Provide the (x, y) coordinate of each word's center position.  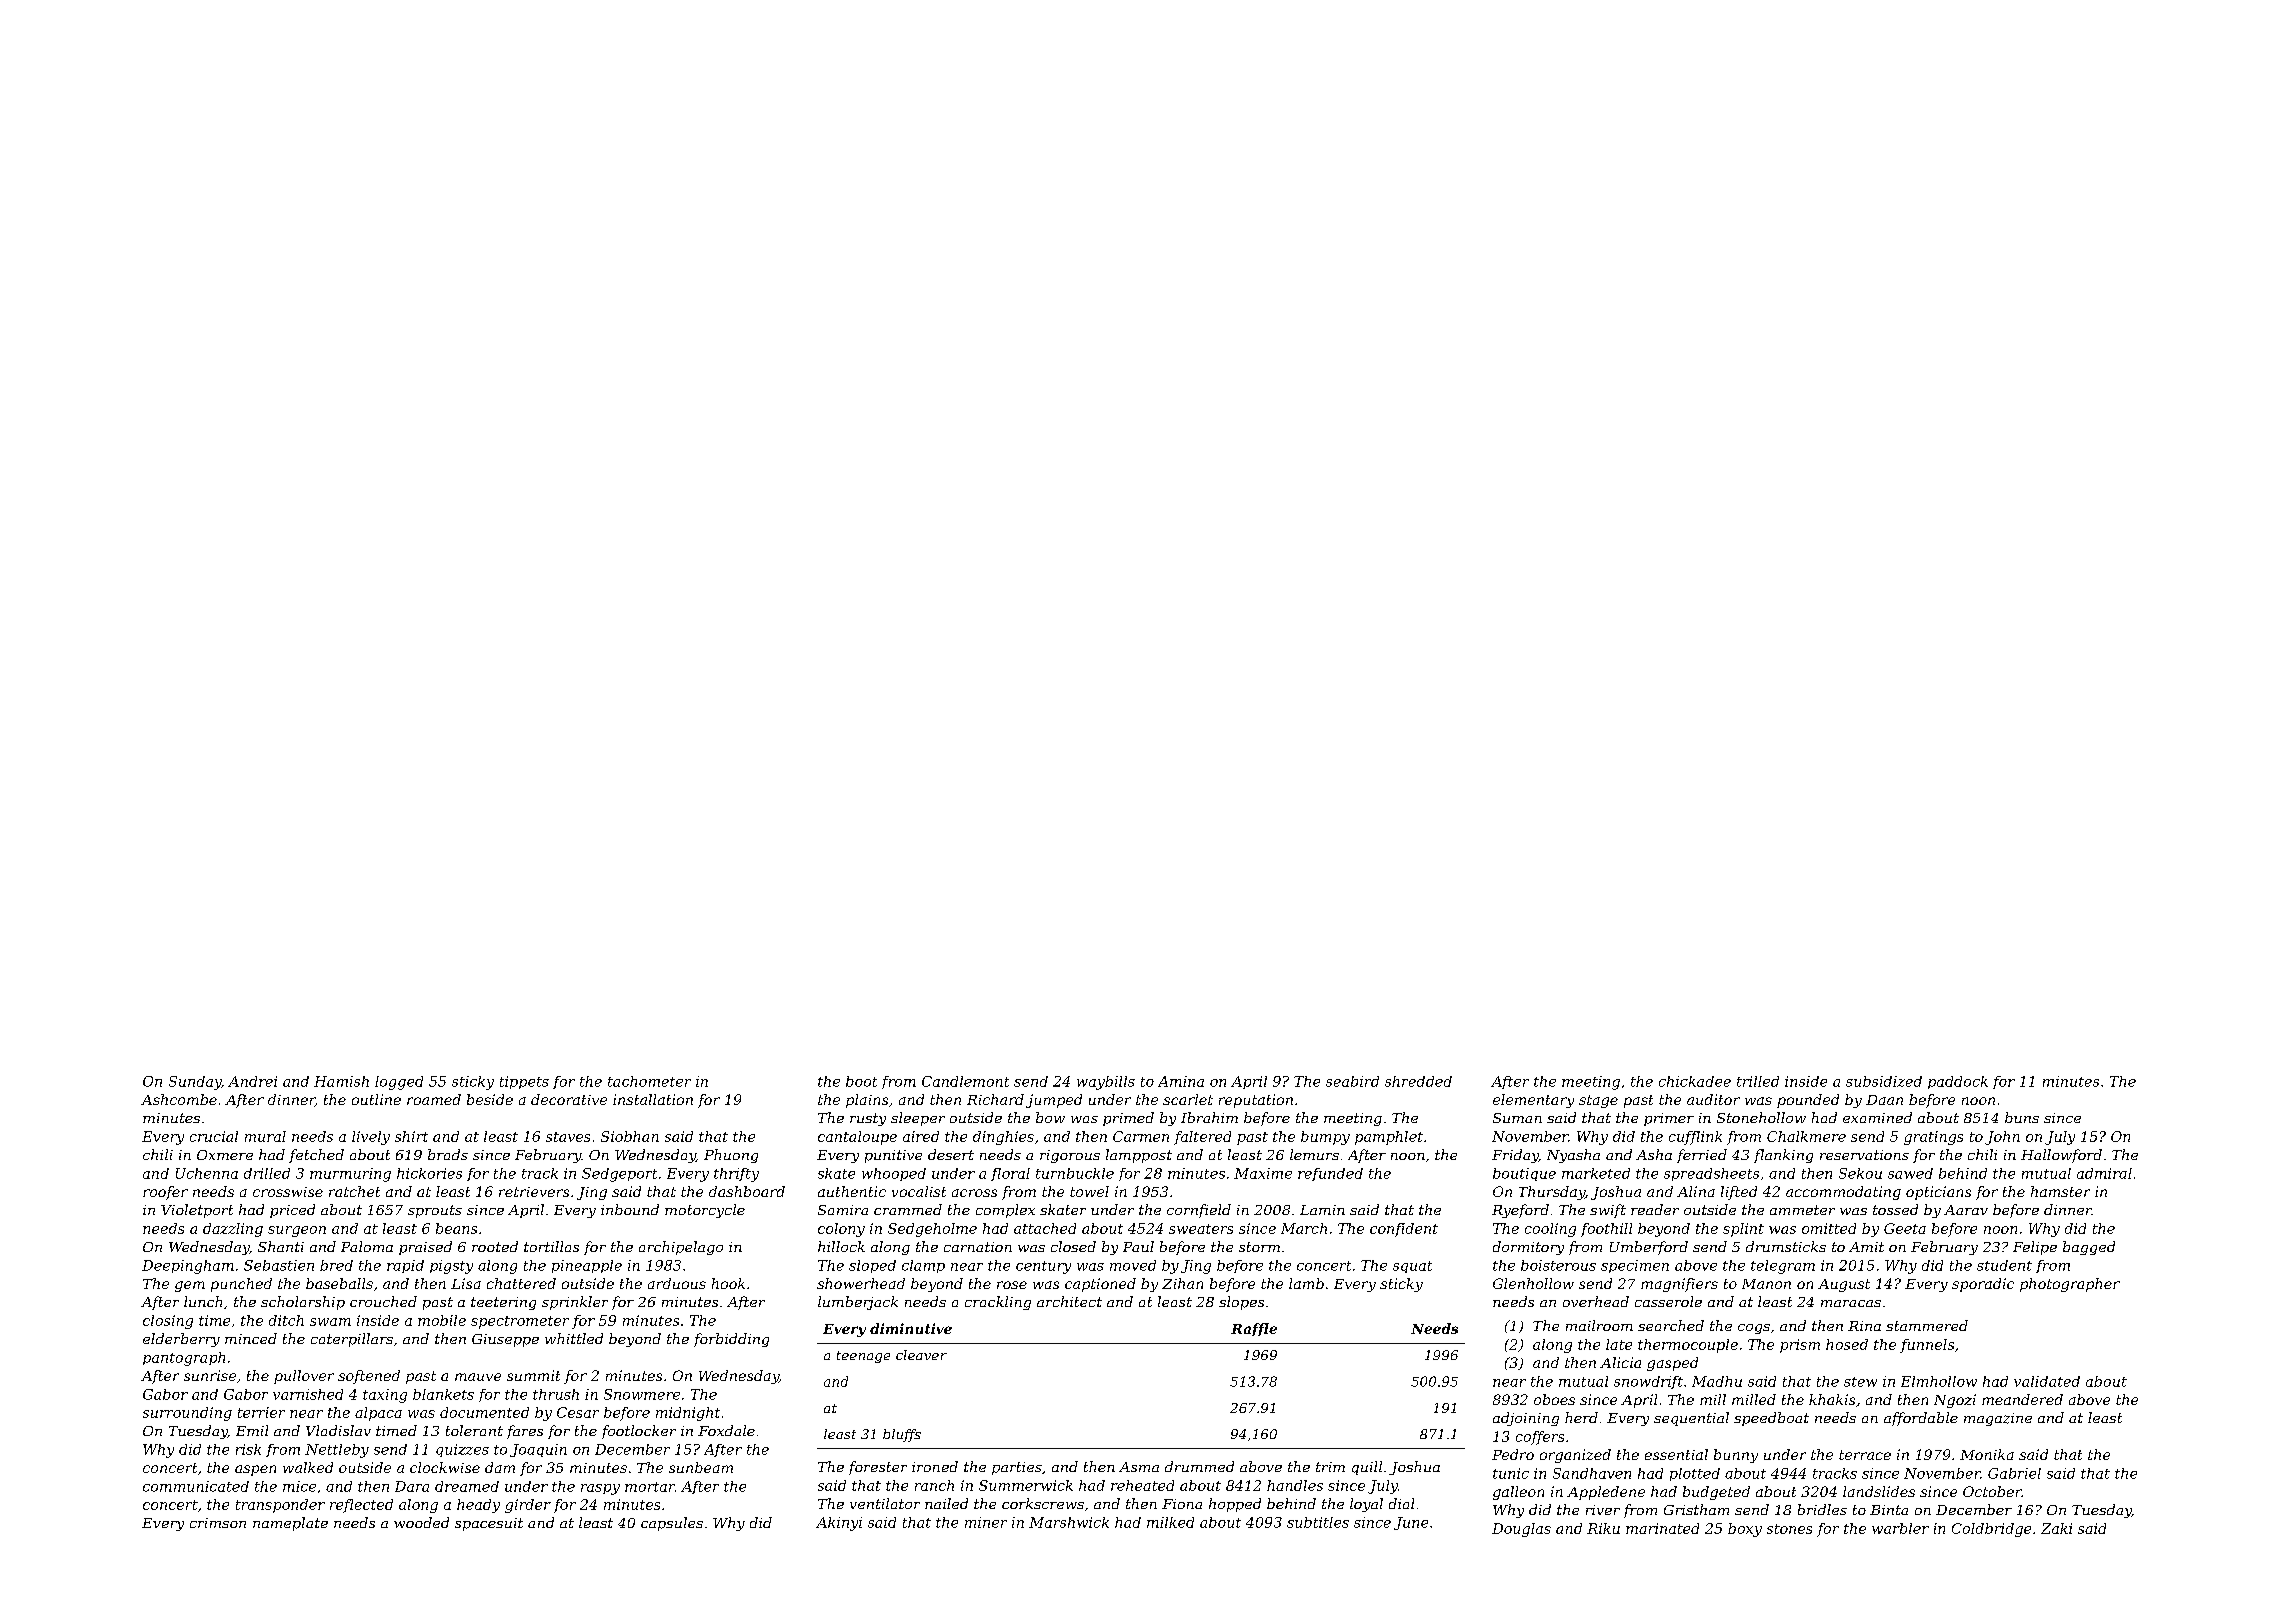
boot (861, 1081)
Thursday (1552, 1193)
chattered (521, 1283)
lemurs (1314, 1154)
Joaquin (538, 1450)
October (1992, 1491)
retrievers (534, 1192)
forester (878, 1468)
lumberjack (858, 1303)
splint (1743, 1230)
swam (330, 1322)
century (1043, 1267)
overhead (1596, 1301)
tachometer (649, 1081)
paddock (1958, 1082)
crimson (218, 1523)
